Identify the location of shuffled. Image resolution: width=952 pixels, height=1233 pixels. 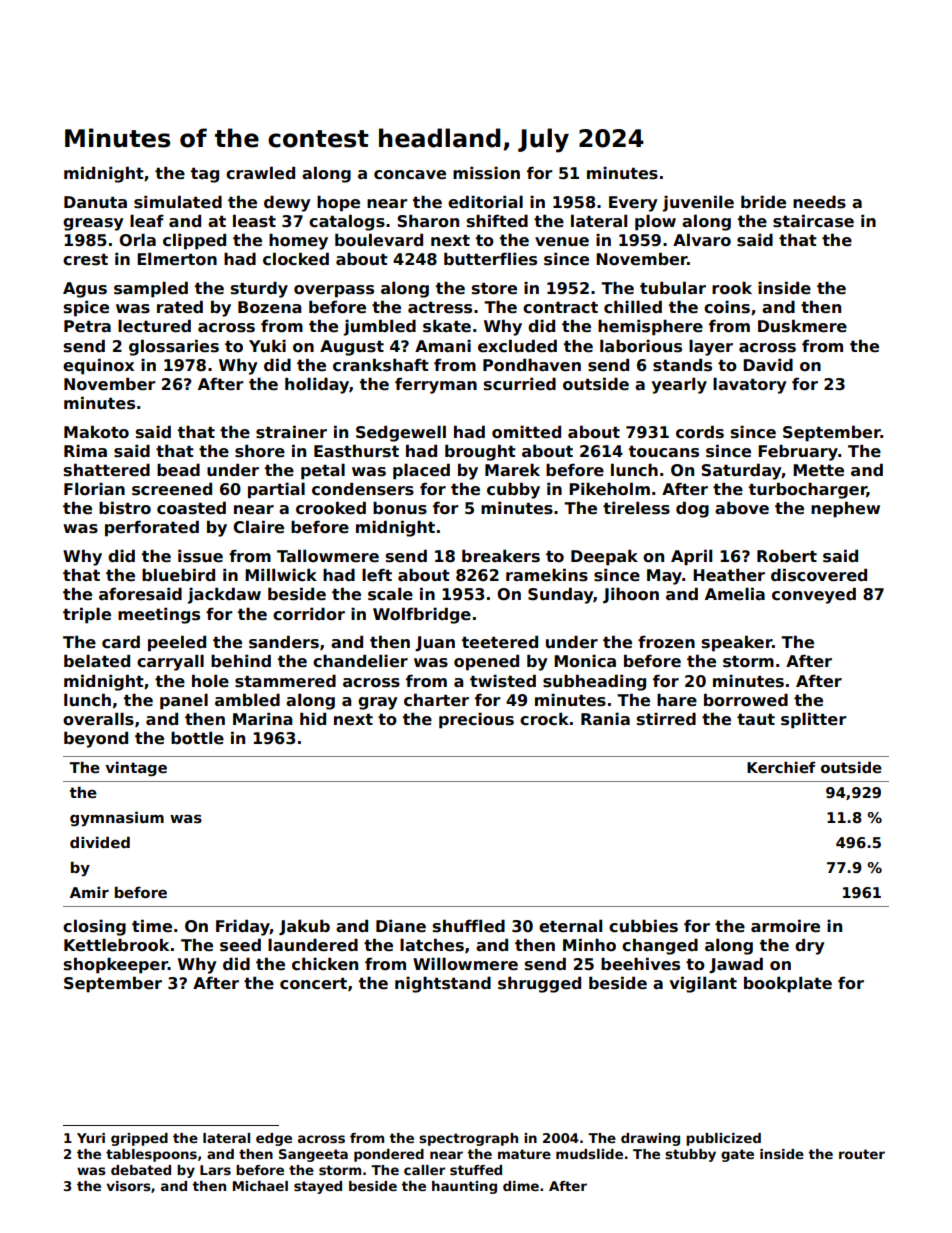
(469, 926).
